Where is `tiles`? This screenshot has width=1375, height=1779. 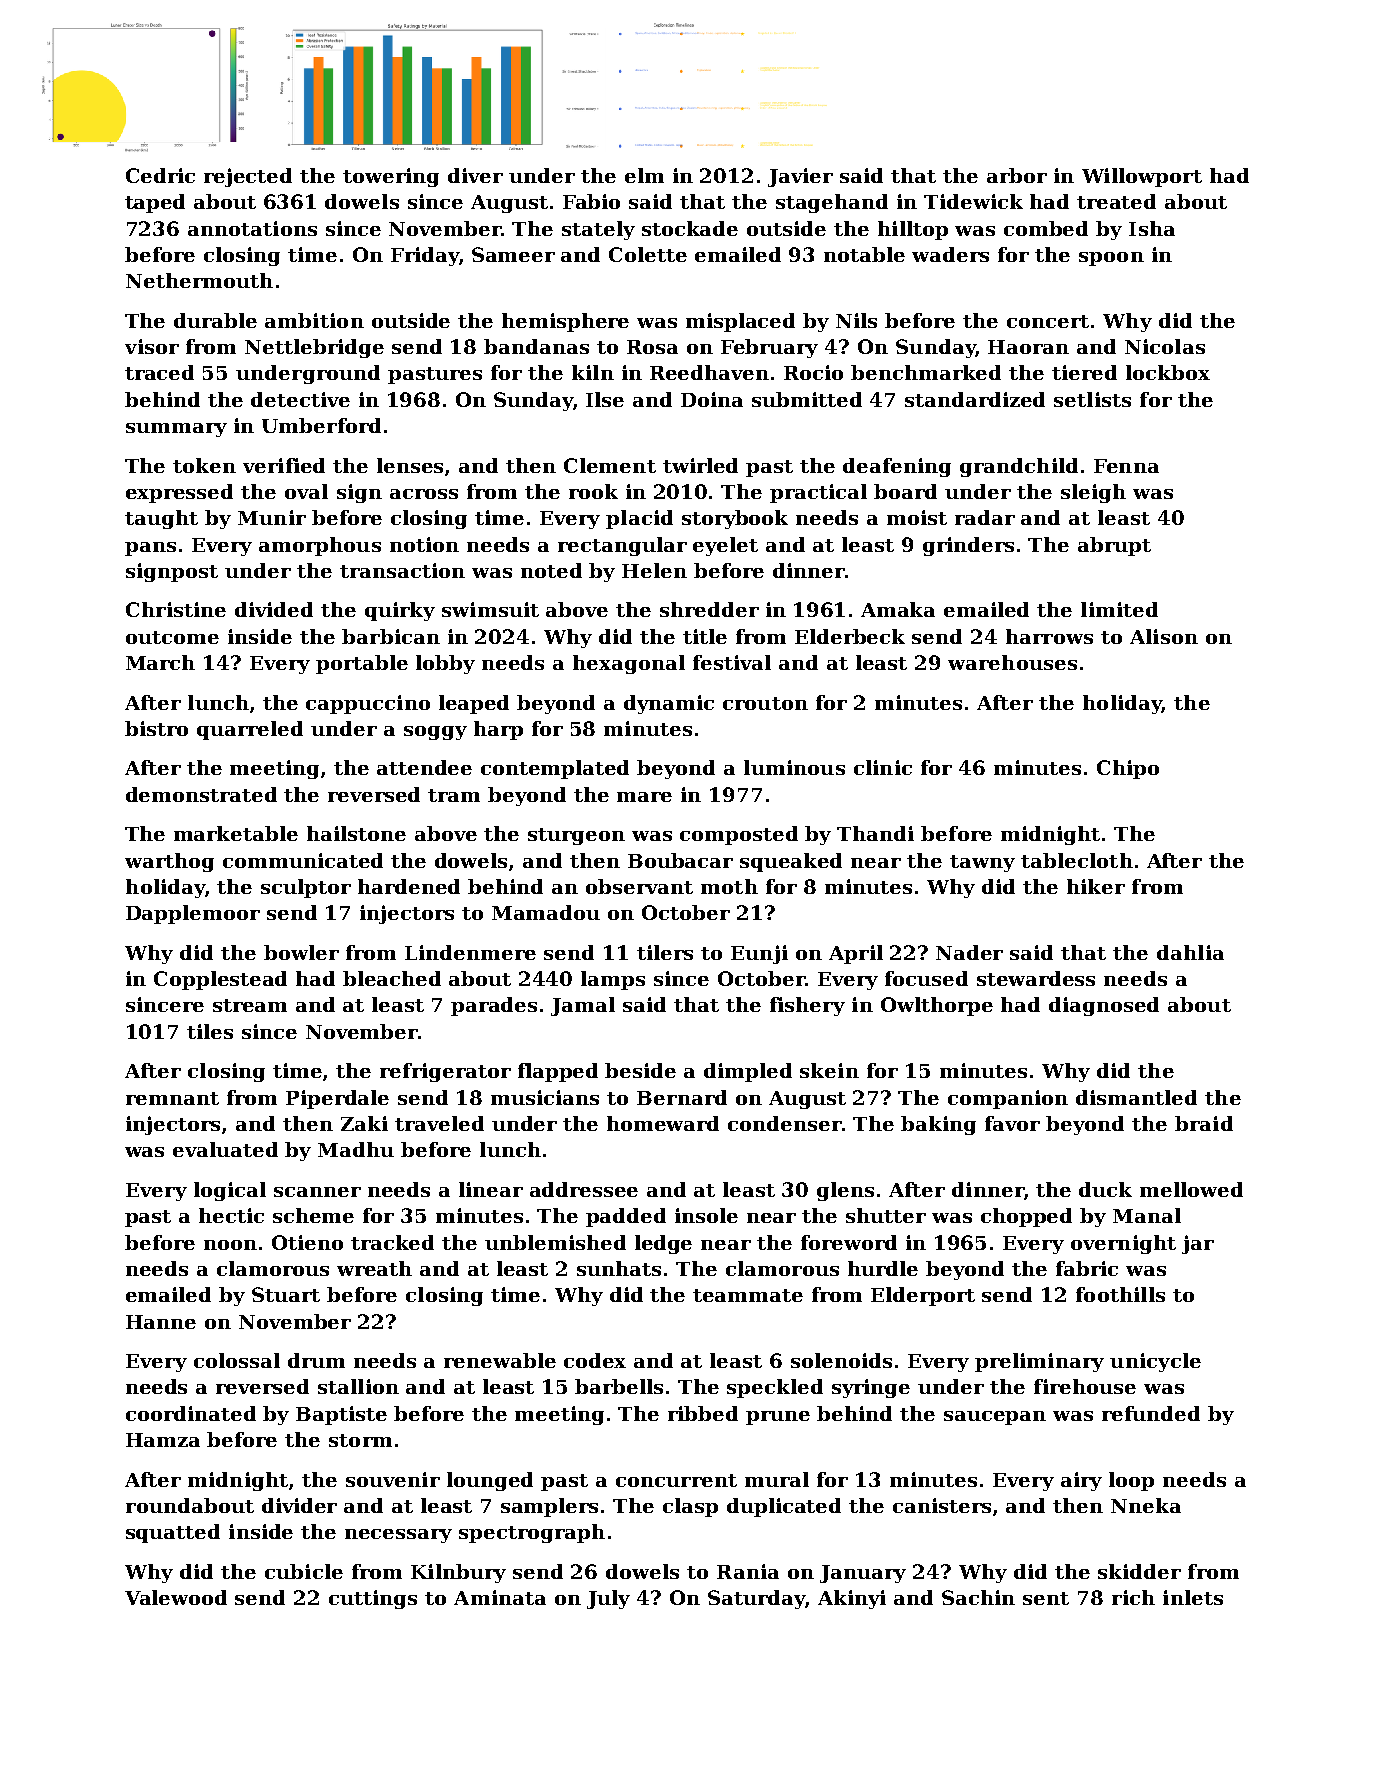 tiles is located at coordinates (210, 1031).
